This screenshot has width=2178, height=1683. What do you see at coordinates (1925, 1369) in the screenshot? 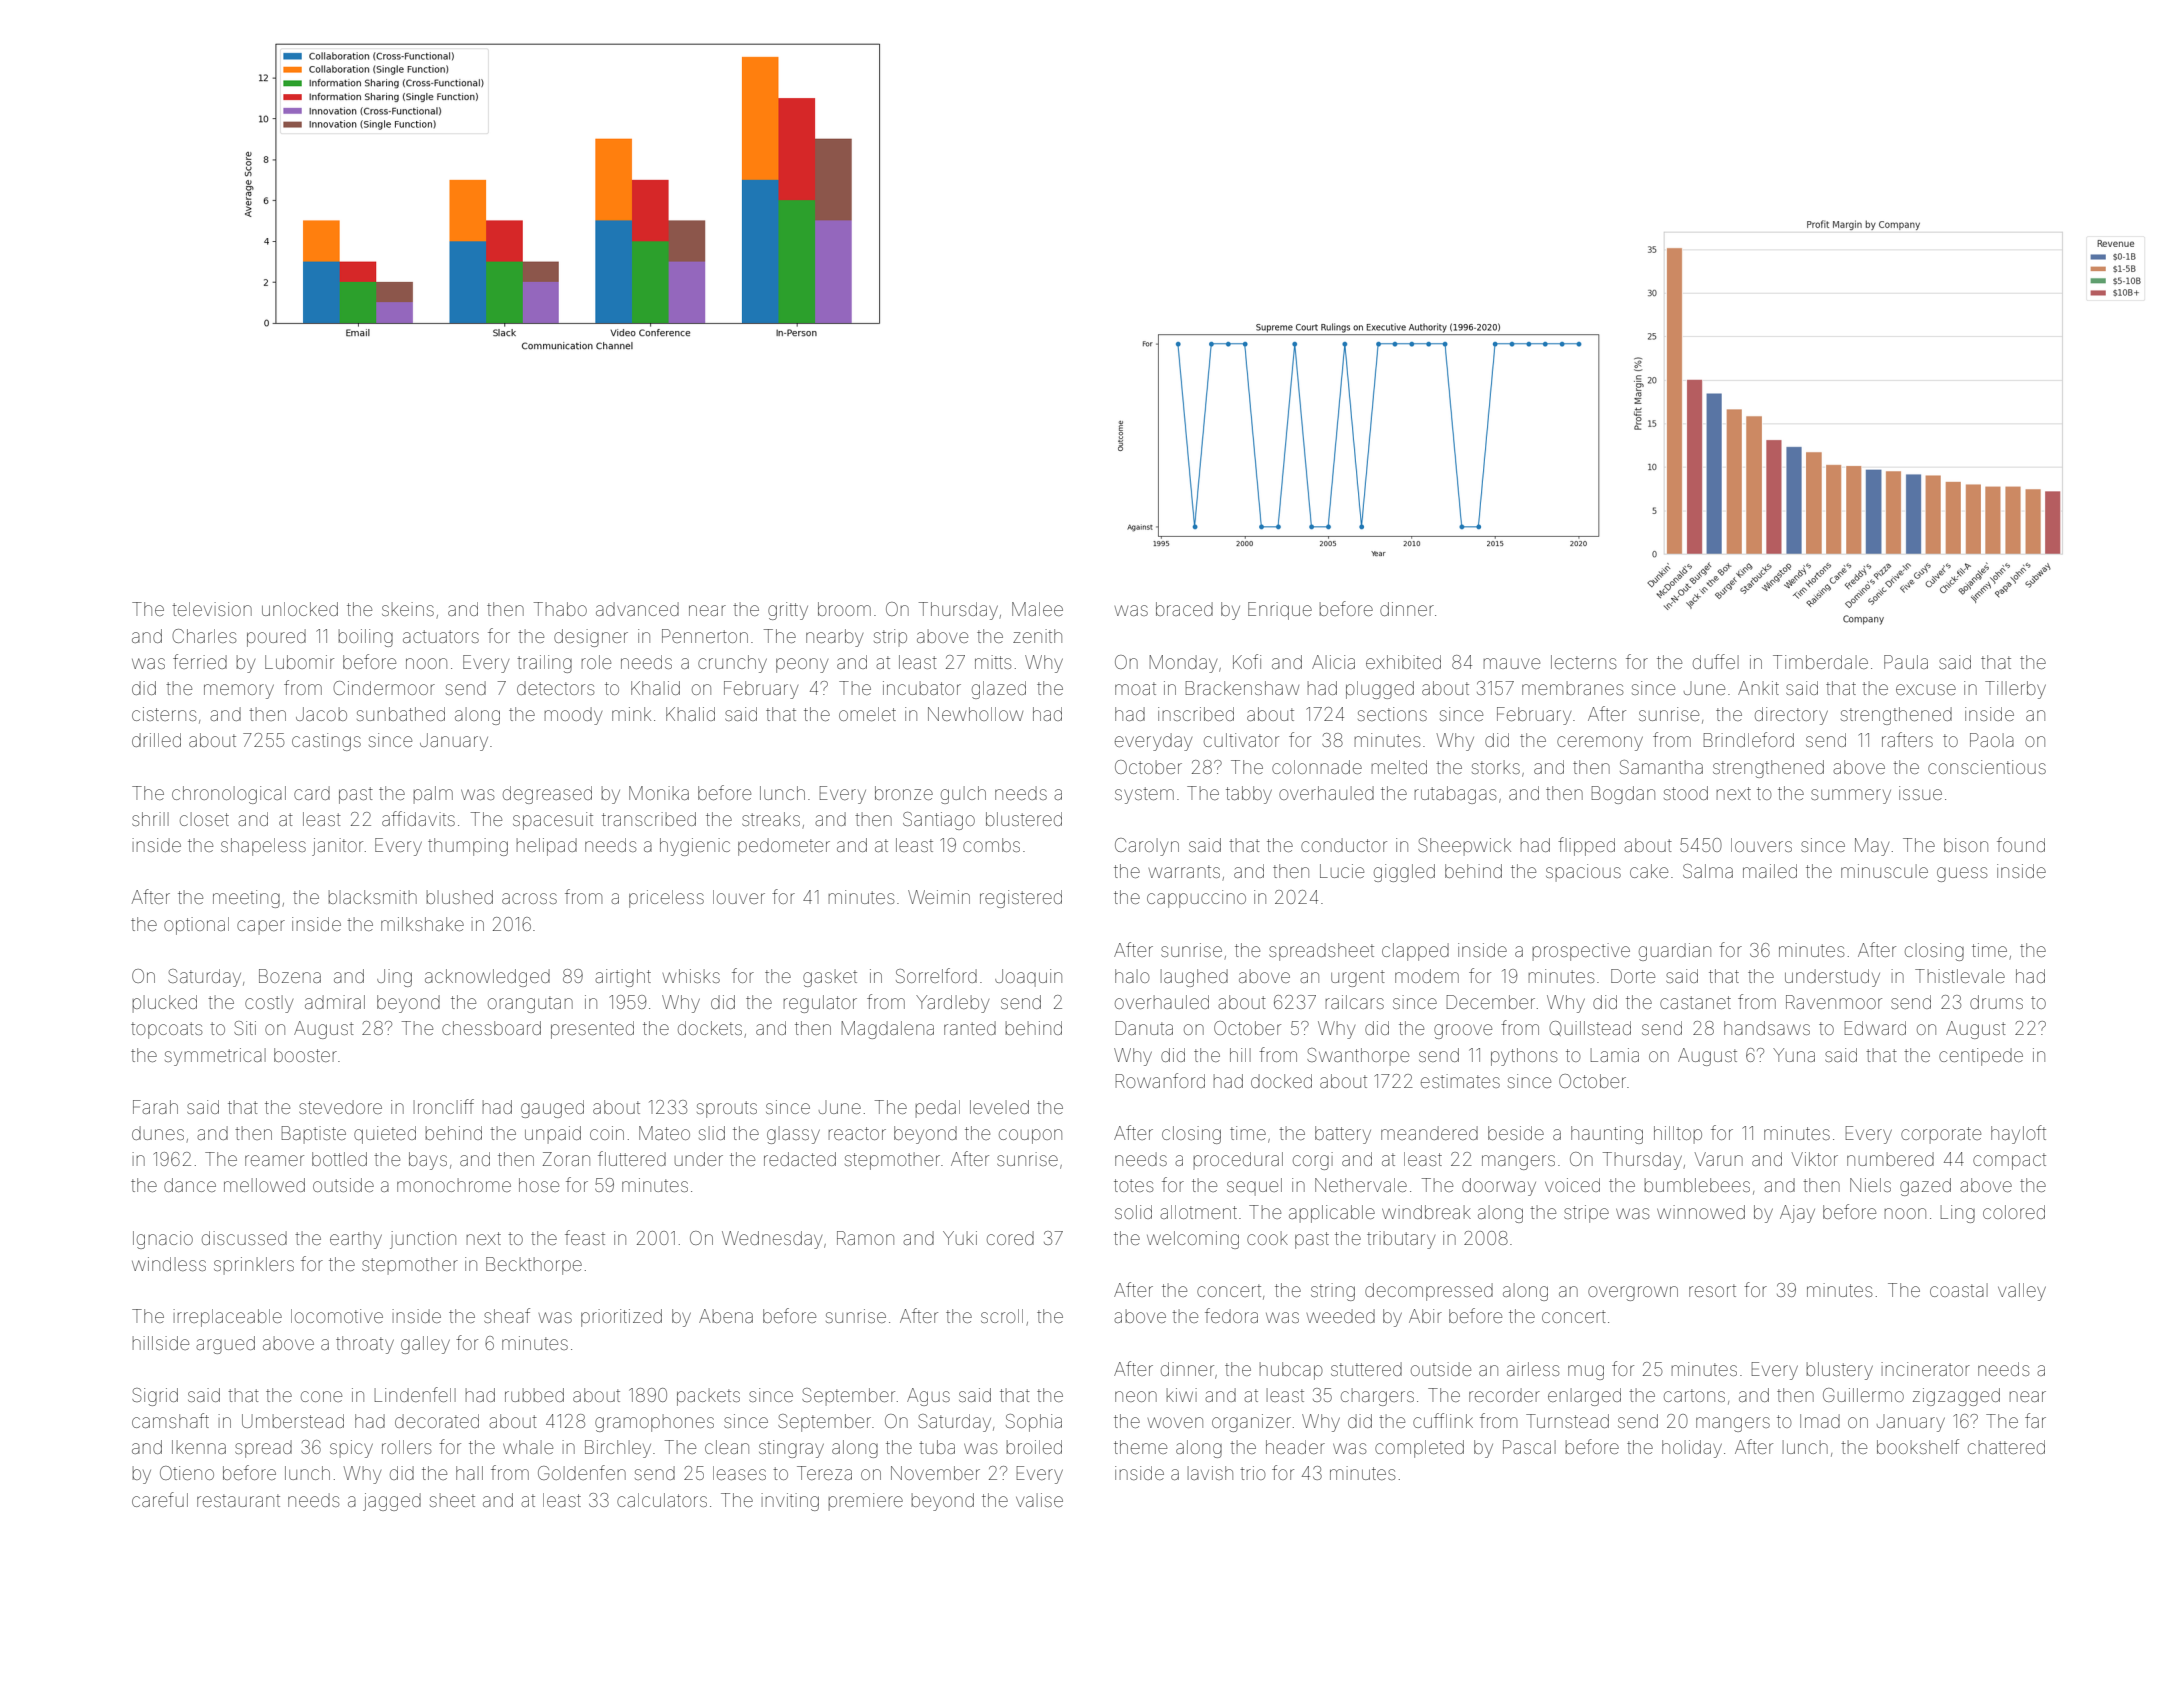
I see `incinerator` at bounding box center [1925, 1369].
